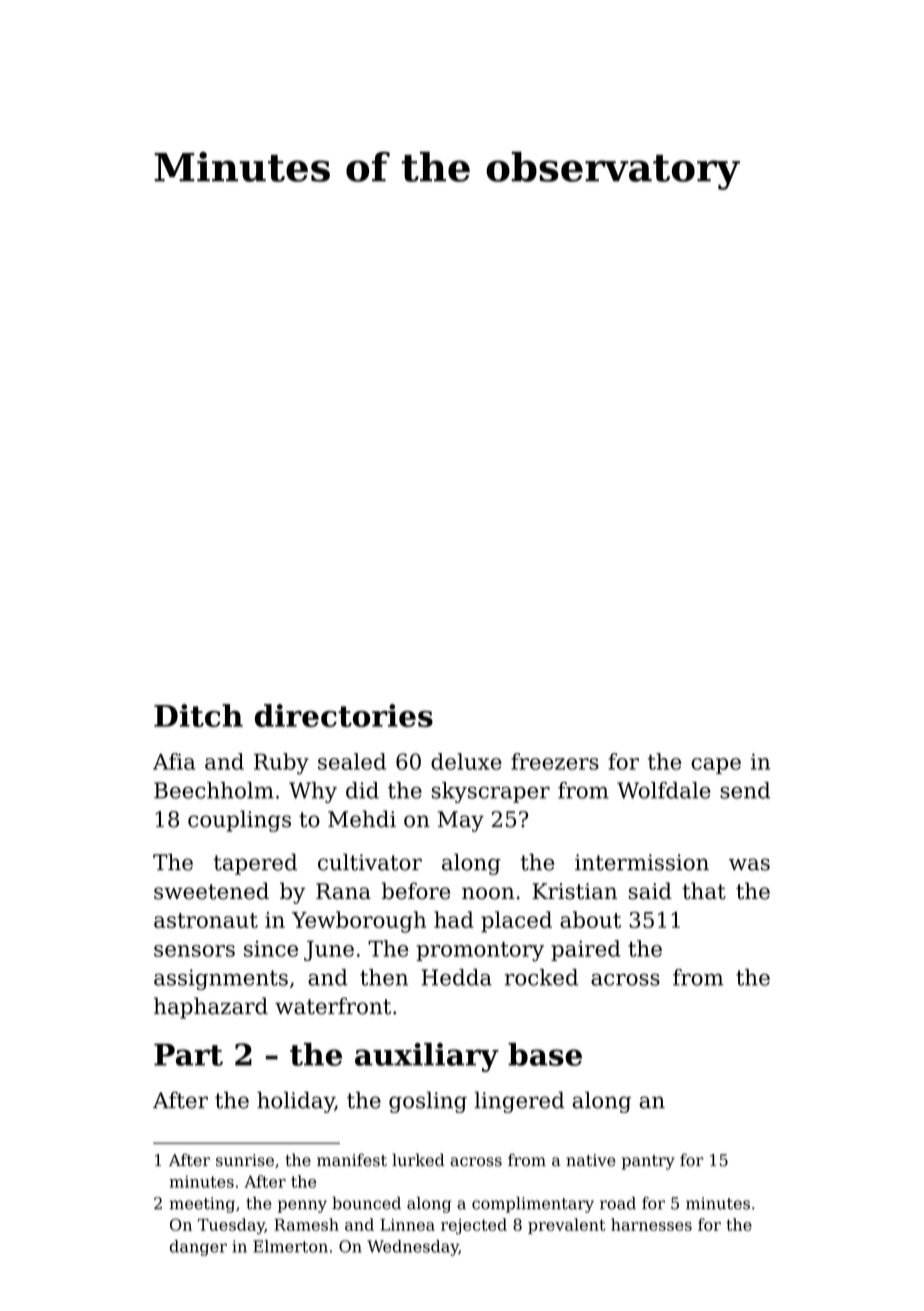 The height and width of the screenshot is (1311, 924). What do you see at coordinates (466, 761) in the screenshot?
I see `deluxe` at bounding box center [466, 761].
